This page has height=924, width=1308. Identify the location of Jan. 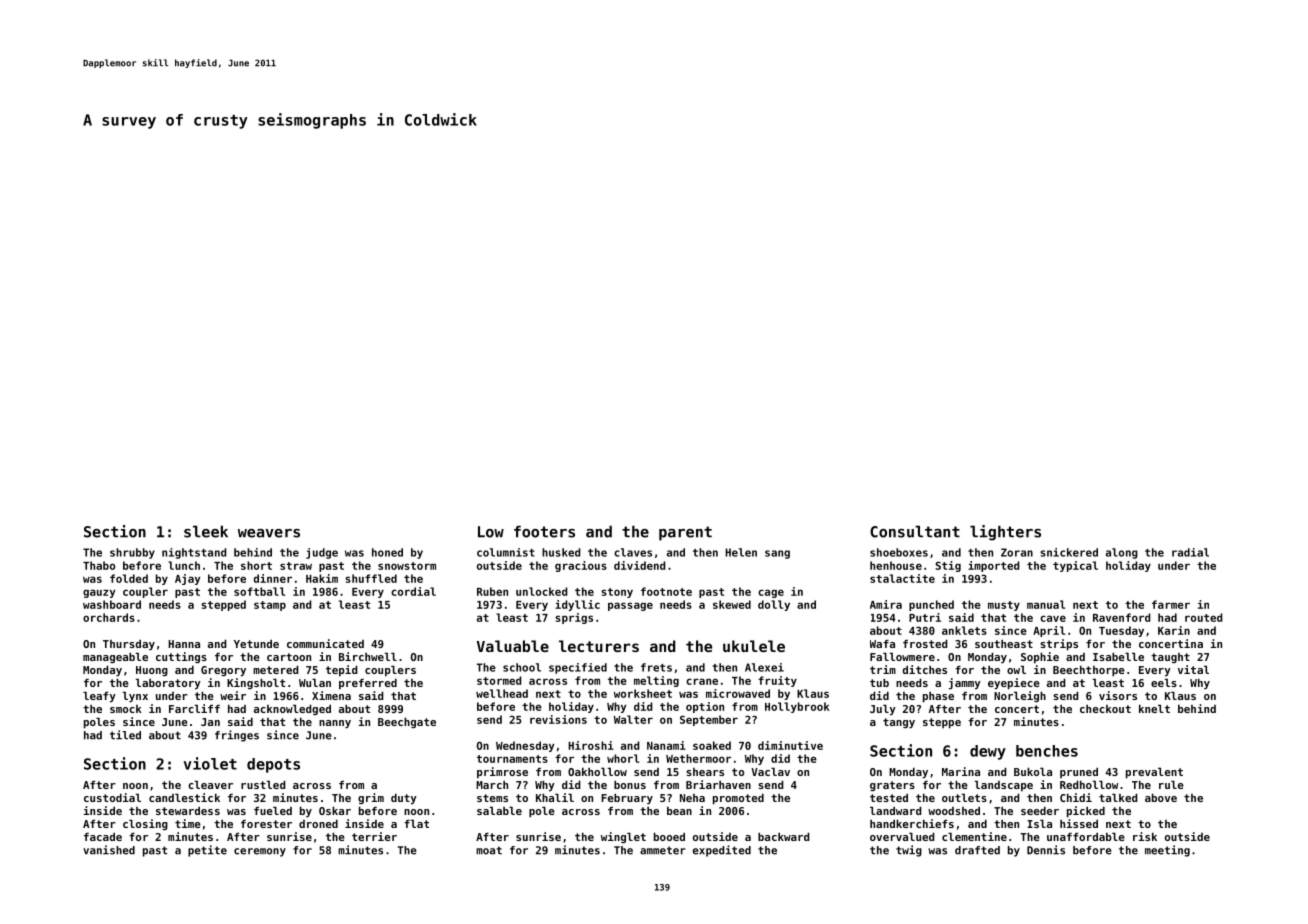
(210, 722).
